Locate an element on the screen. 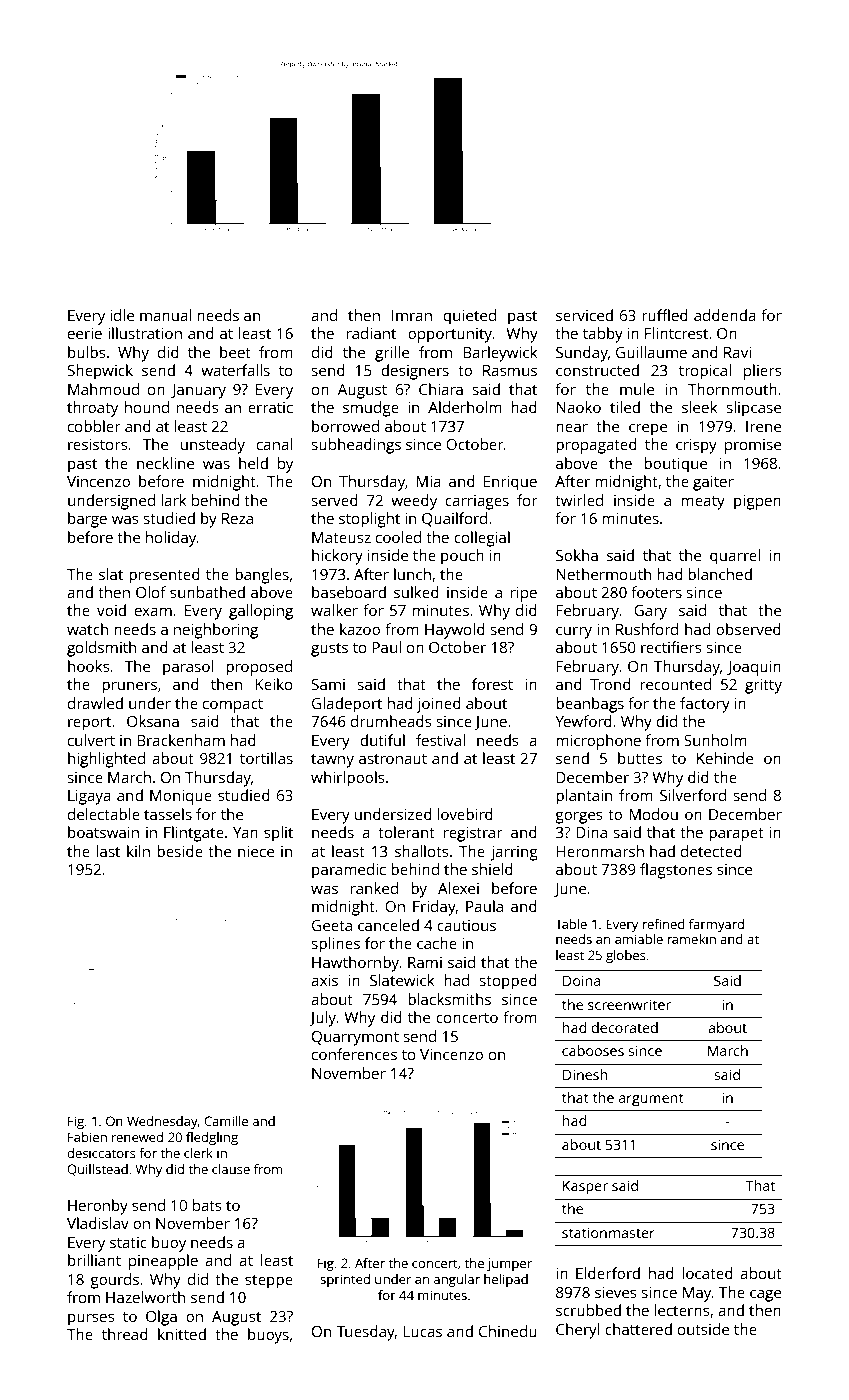 This screenshot has width=849, height=1400. Yewford is located at coordinates (583, 721).
